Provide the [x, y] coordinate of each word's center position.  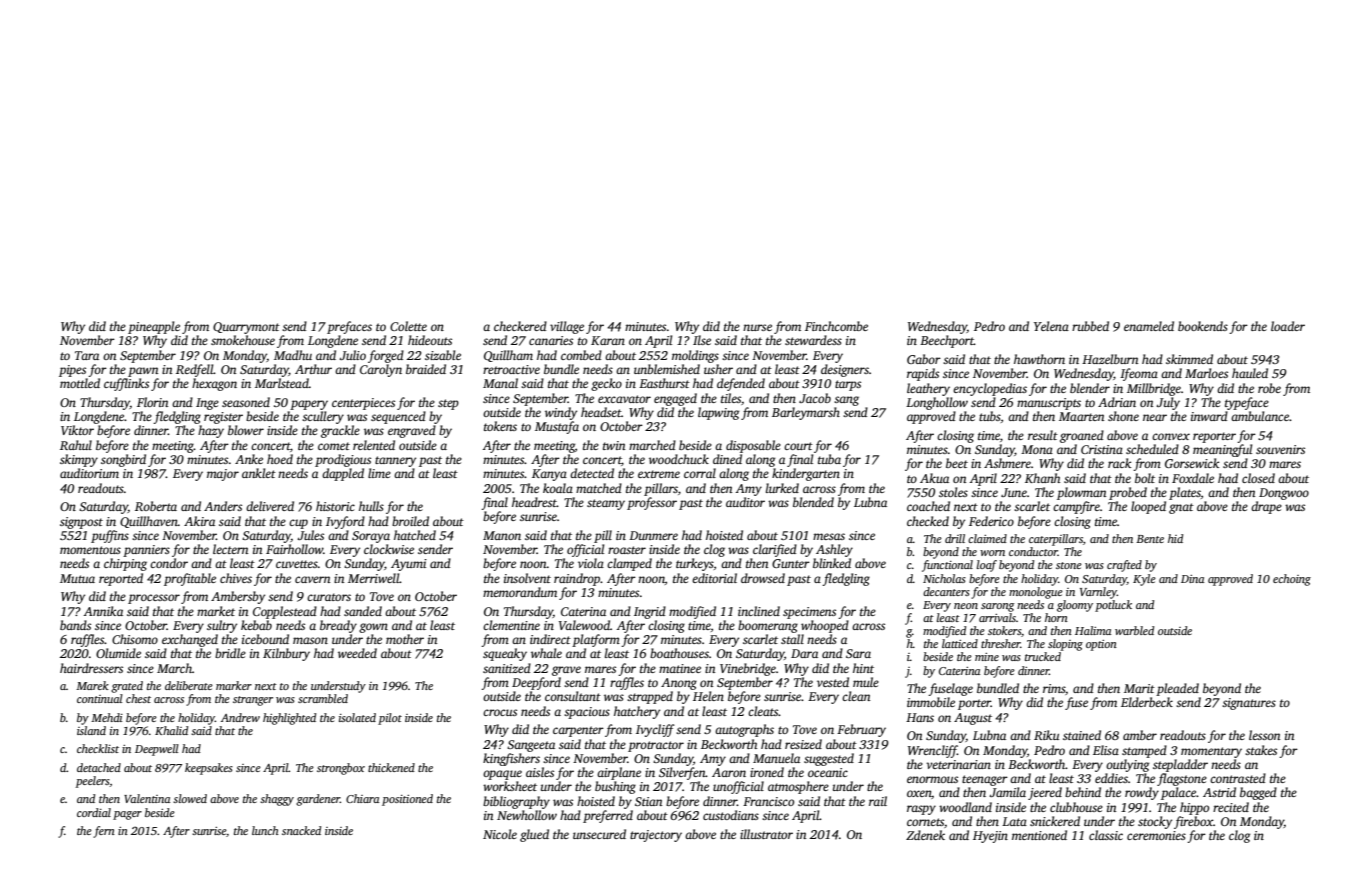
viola [591, 563]
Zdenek [925, 835]
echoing [1292, 580]
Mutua [77, 578]
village [567, 327]
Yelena [1051, 326]
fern [104, 832]
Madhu [293, 355]
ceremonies [1156, 835]
